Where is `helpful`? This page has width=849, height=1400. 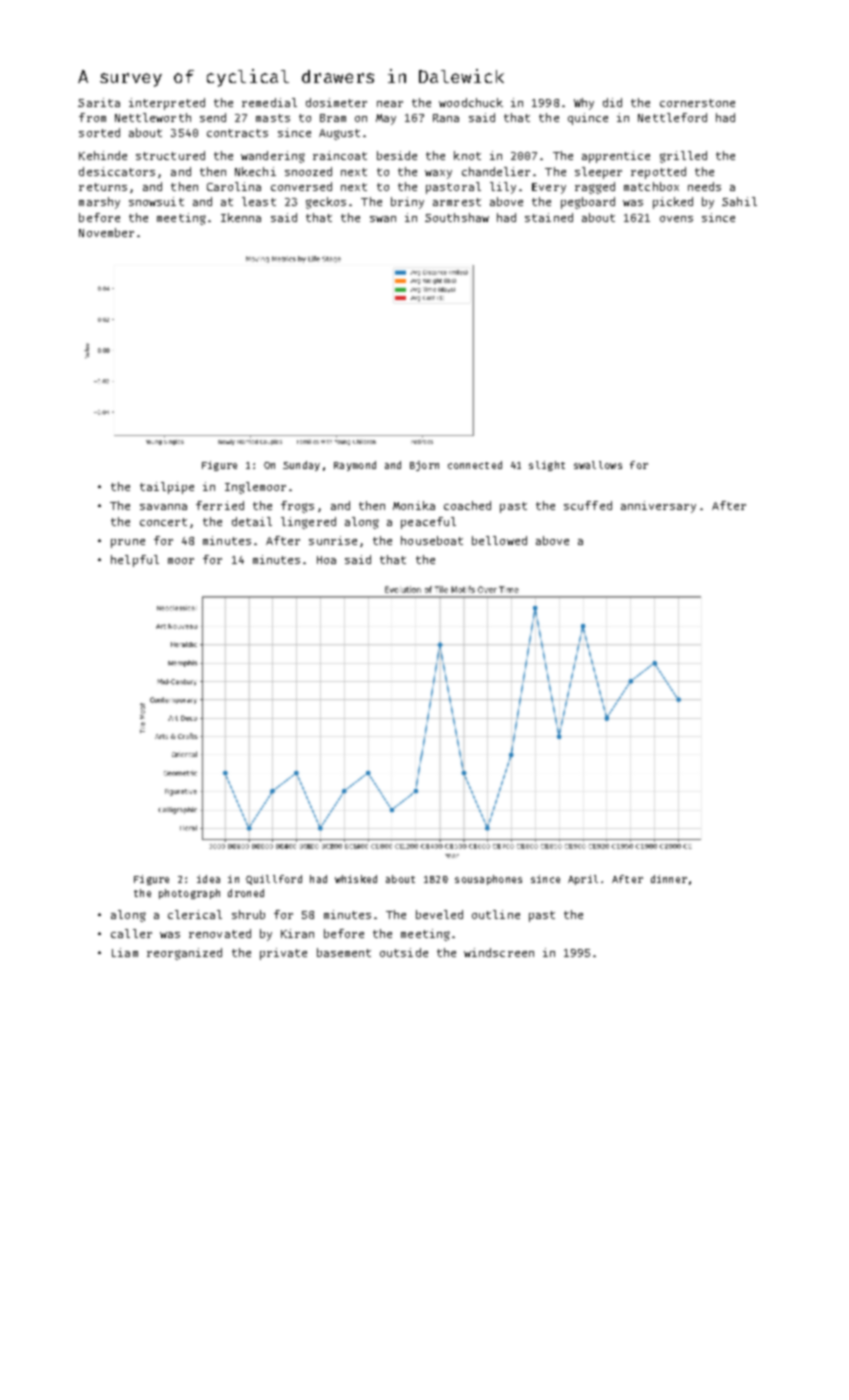
helpful is located at coordinates (135, 561).
